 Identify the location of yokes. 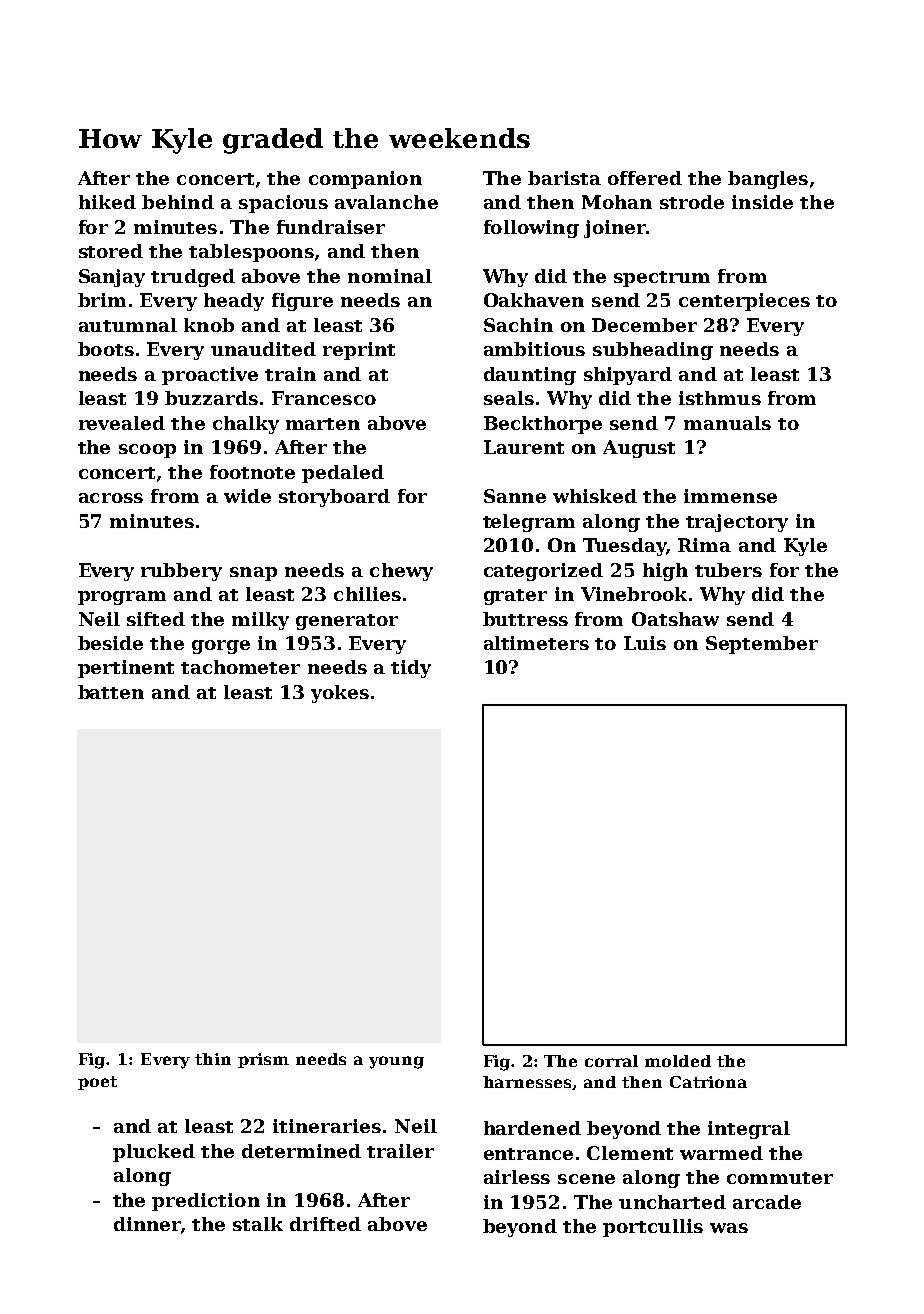
(340, 694).
